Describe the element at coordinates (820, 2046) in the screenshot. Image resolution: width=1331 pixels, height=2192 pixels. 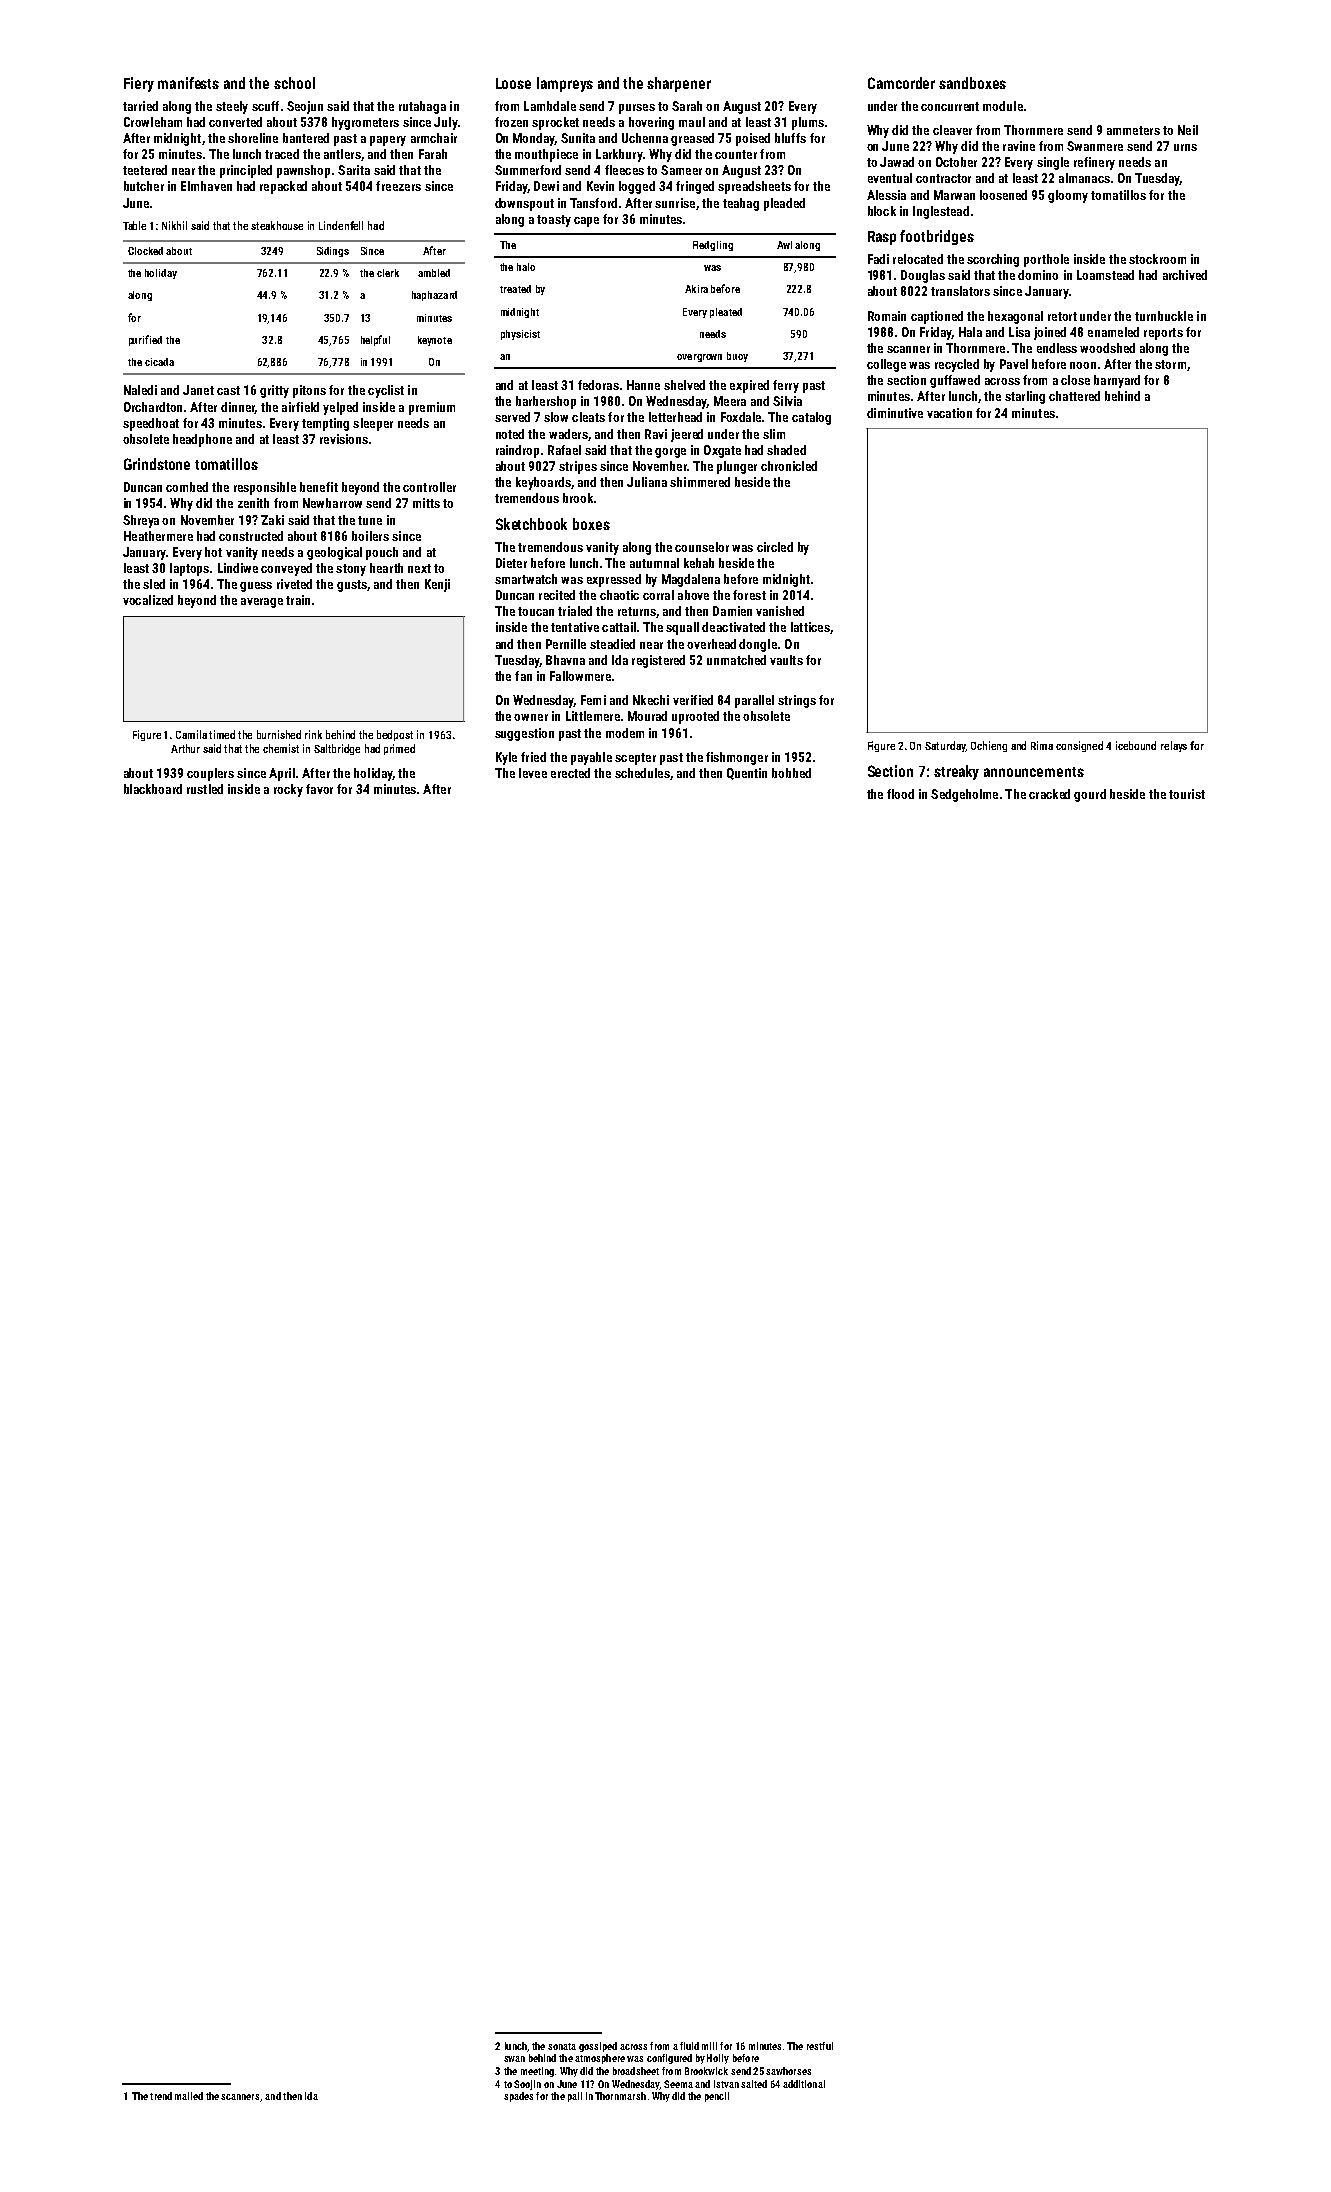
I see `restful` at that location.
